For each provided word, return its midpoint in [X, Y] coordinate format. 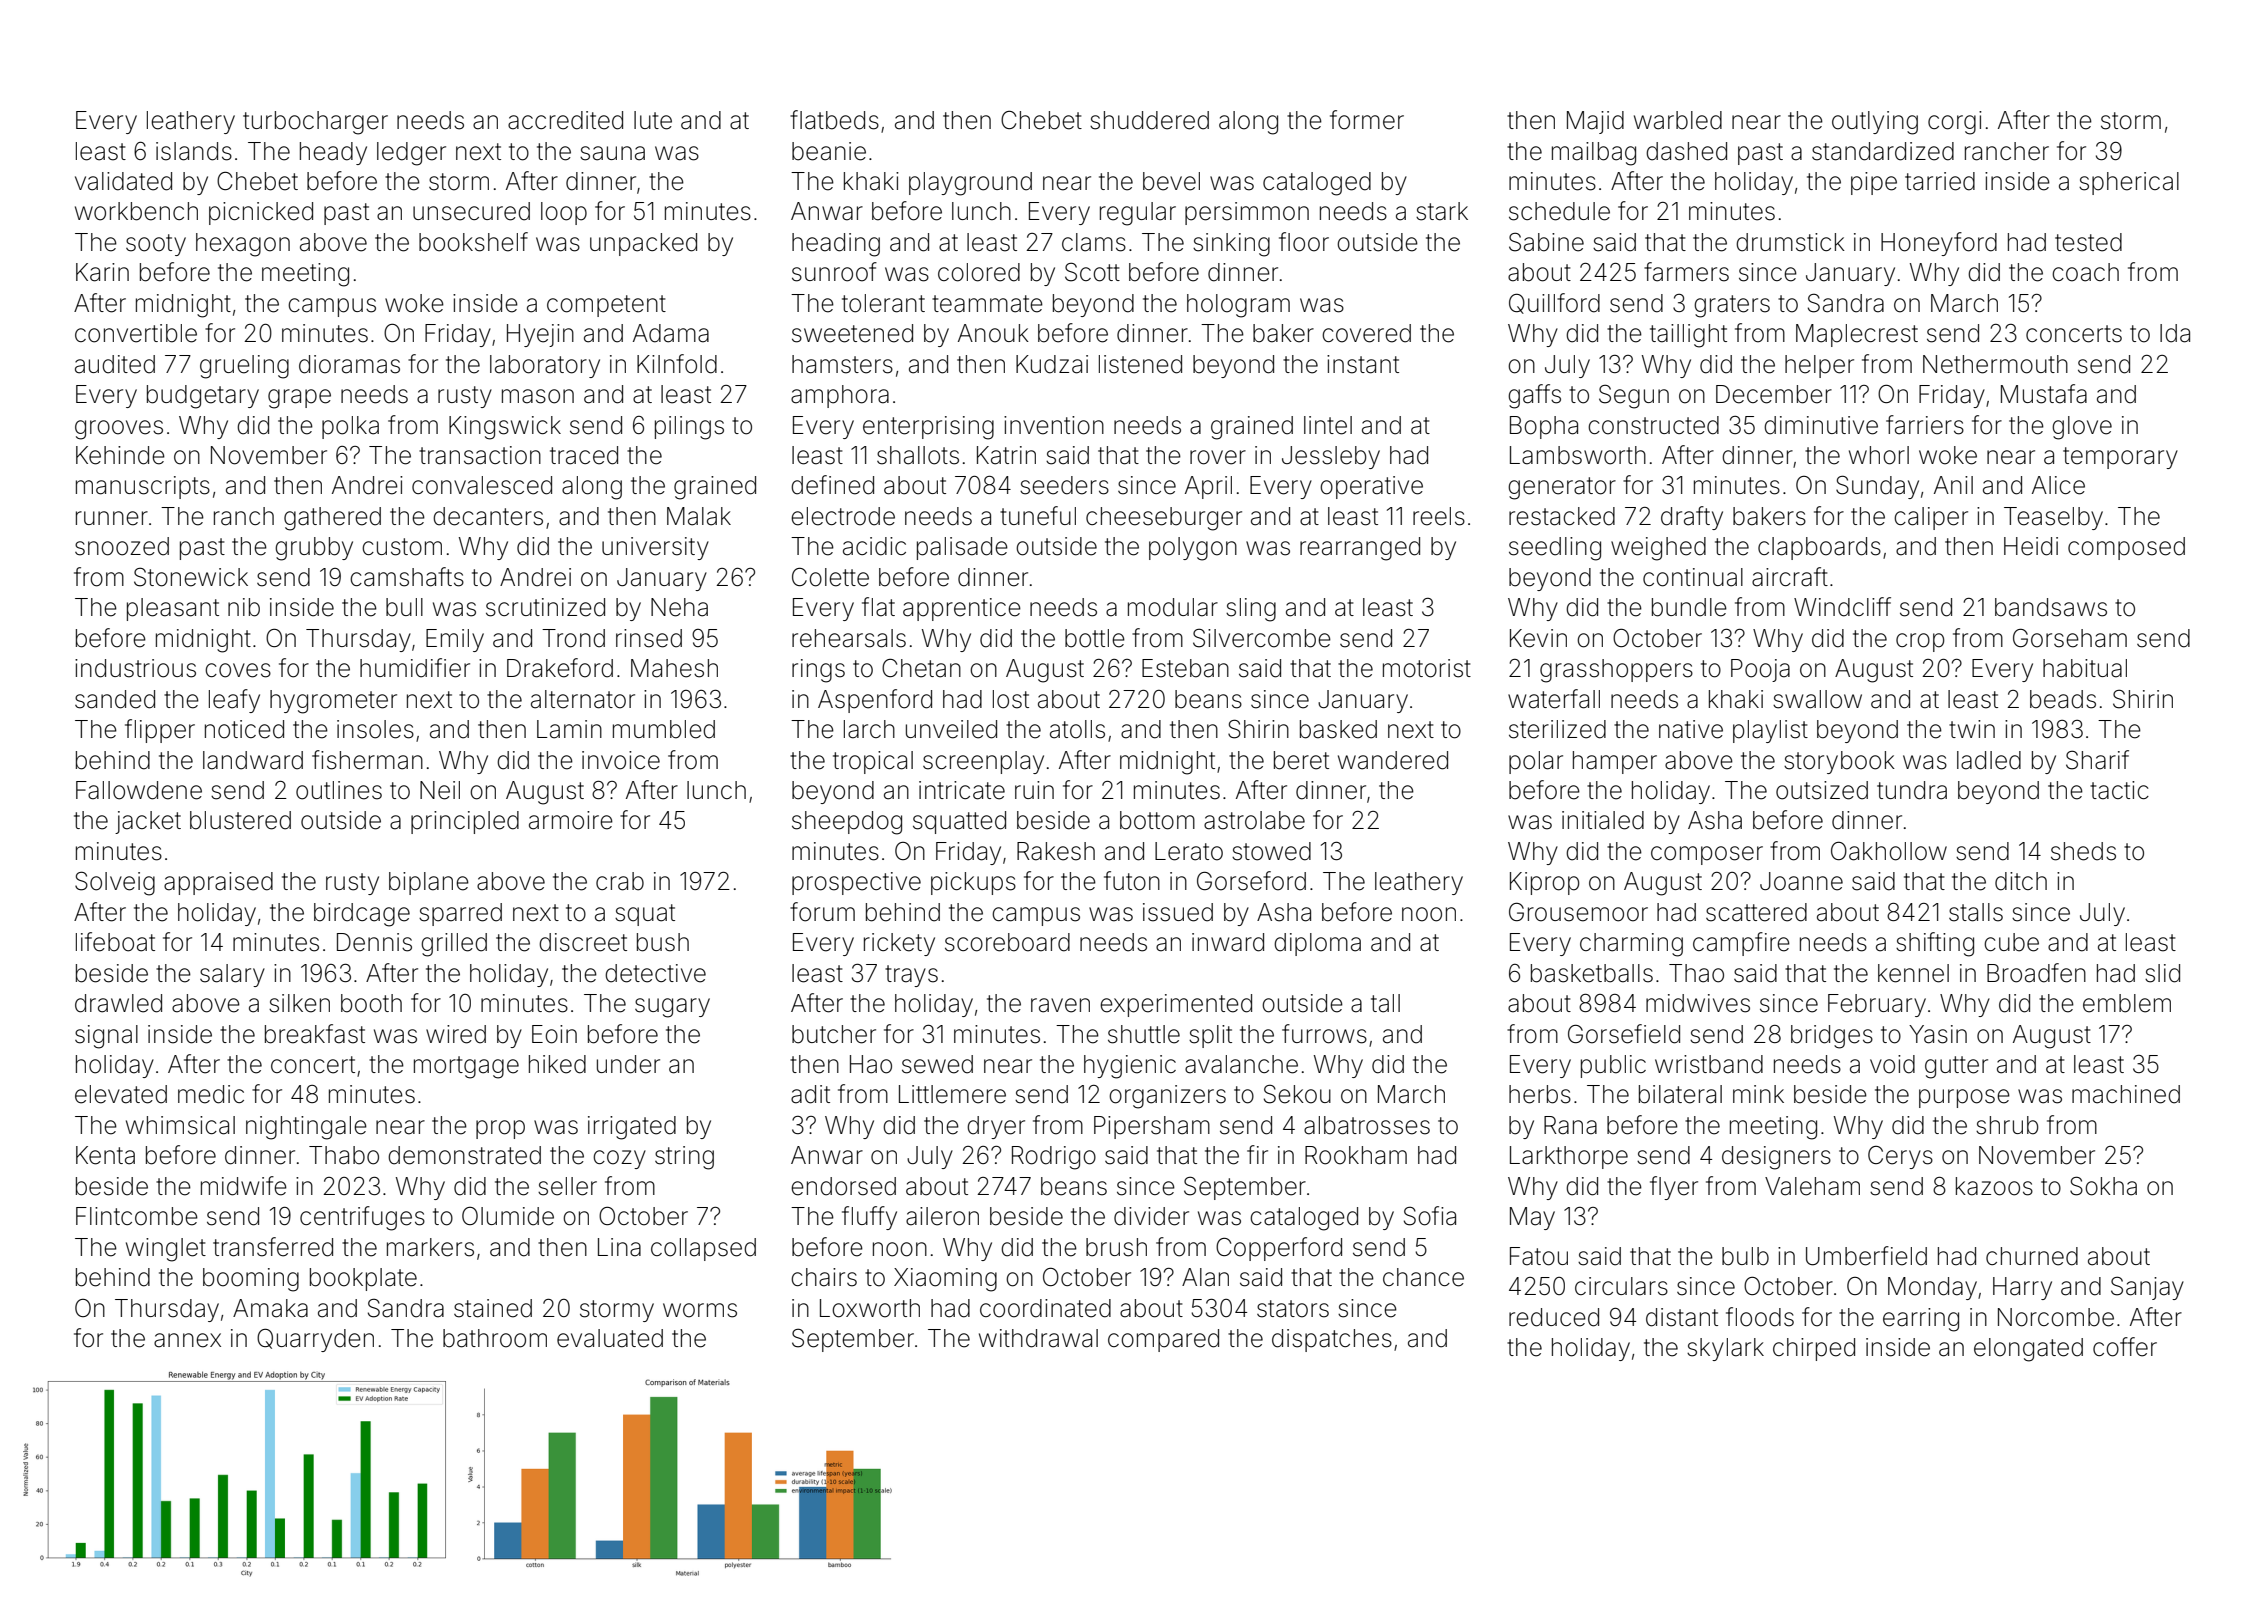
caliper [1931, 518]
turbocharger [315, 123]
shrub [2007, 1125]
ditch [2021, 881]
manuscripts [143, 487]
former [1367, 120]
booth [371, 1003]
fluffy [869, 1218]
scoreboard [1007, 942]
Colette [830, 577]
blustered [240, 820]
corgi [1955, 123]
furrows [1324, 1034]
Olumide [508, 1216]
